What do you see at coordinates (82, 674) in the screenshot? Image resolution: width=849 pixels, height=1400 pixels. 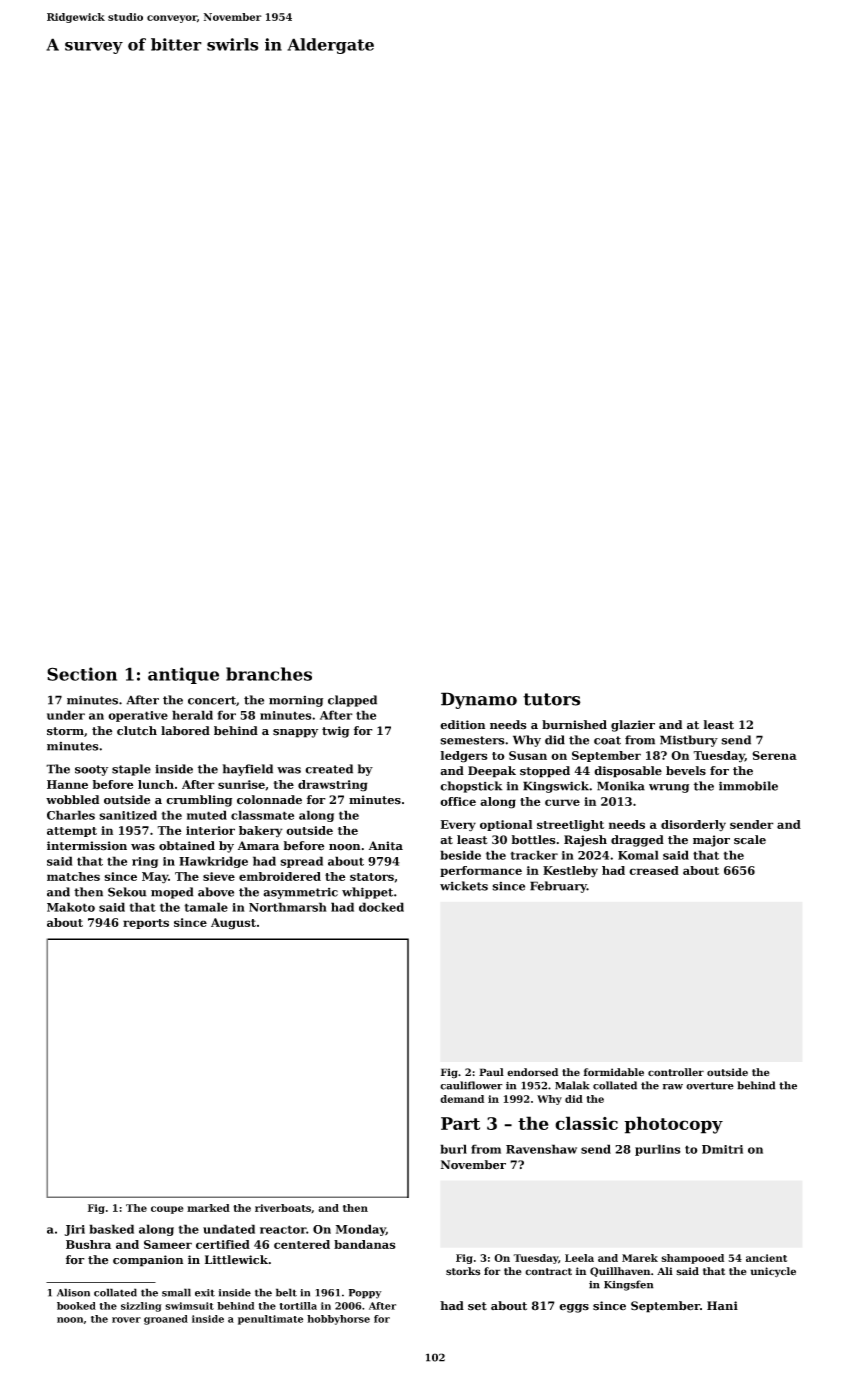 I see `Section` at bounding box center [82, 674].
